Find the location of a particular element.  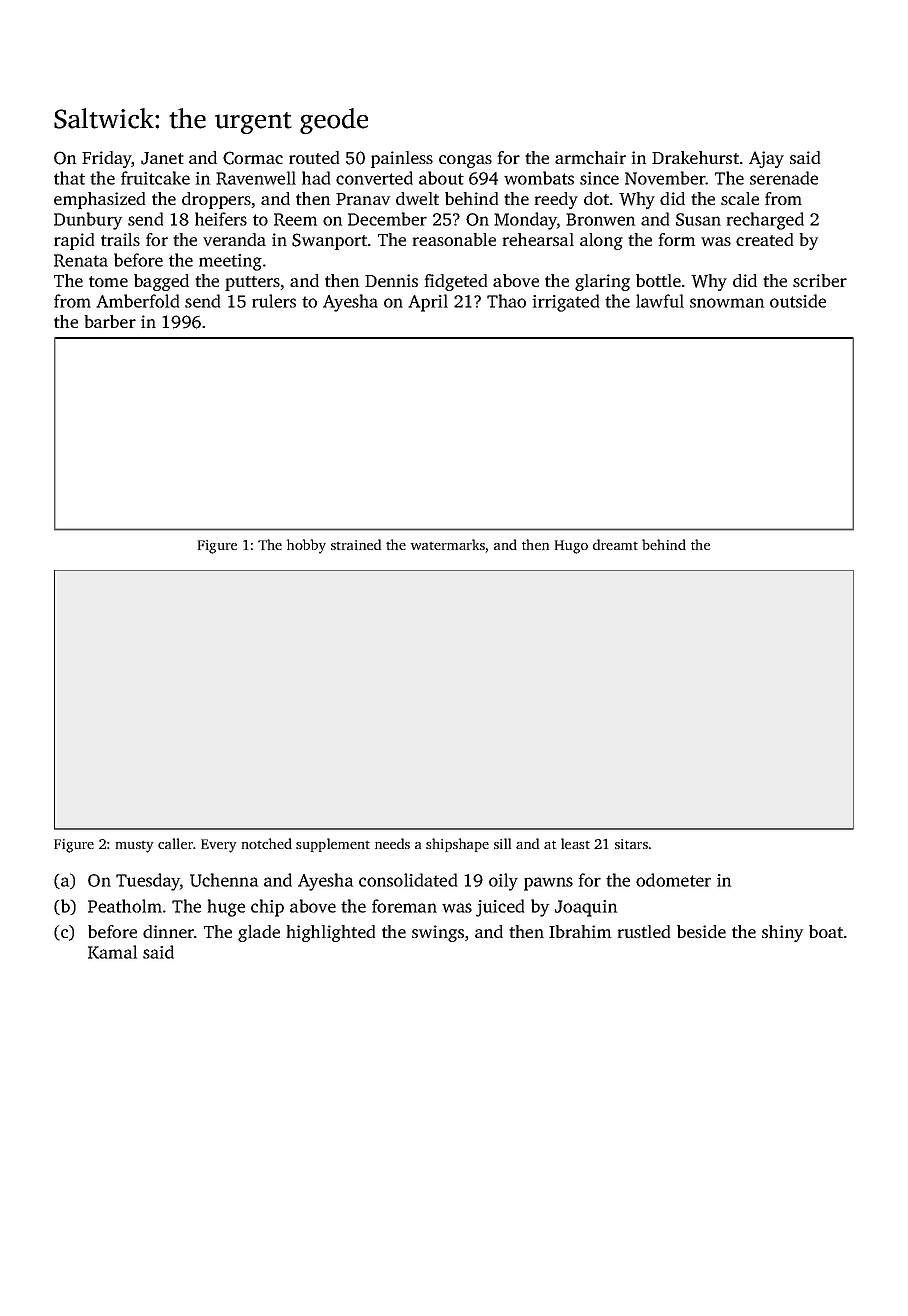

foreman is located at coordinates (404, 906).
